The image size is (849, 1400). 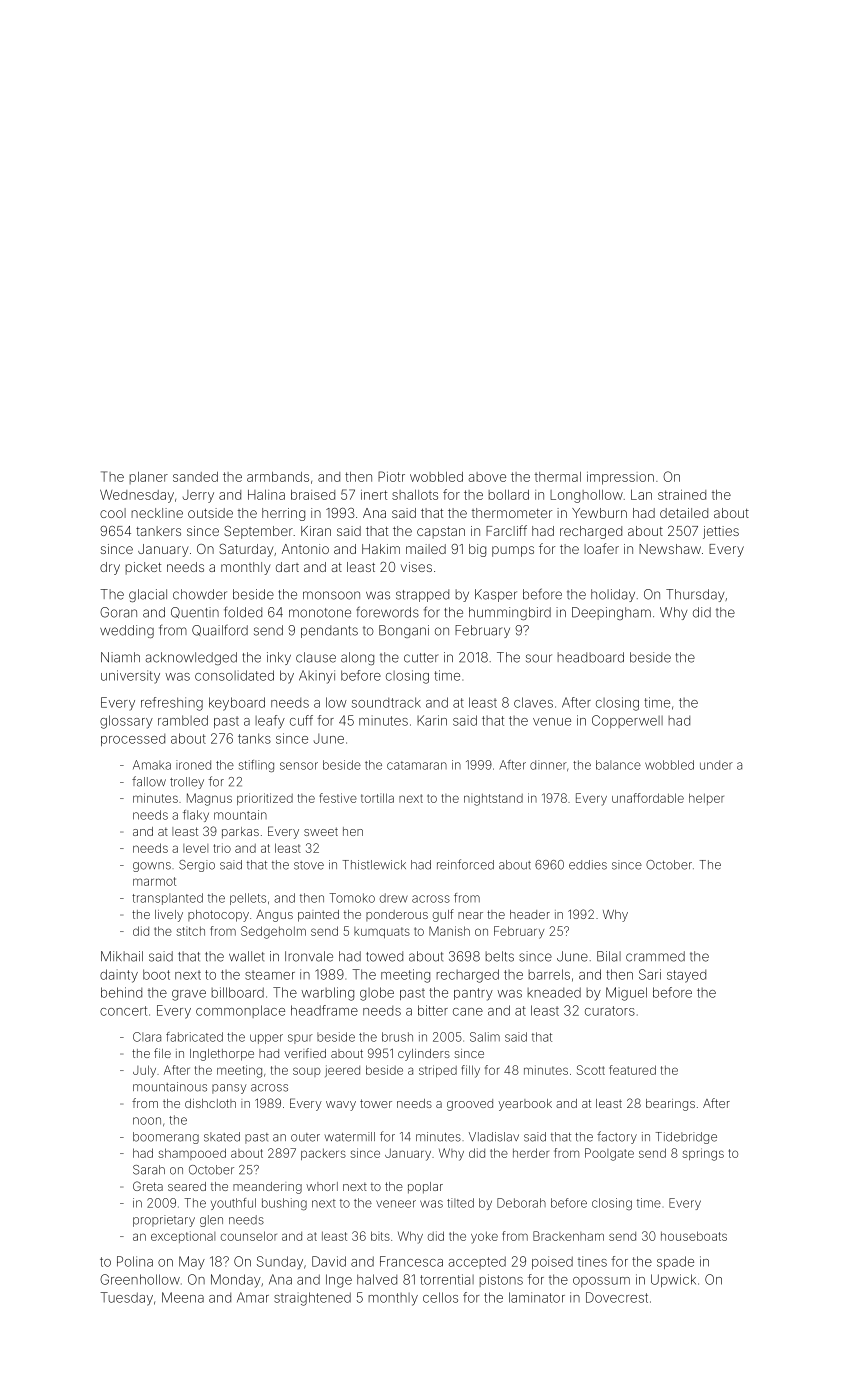 I want to click on stayed, so click(x=686, y=976).
